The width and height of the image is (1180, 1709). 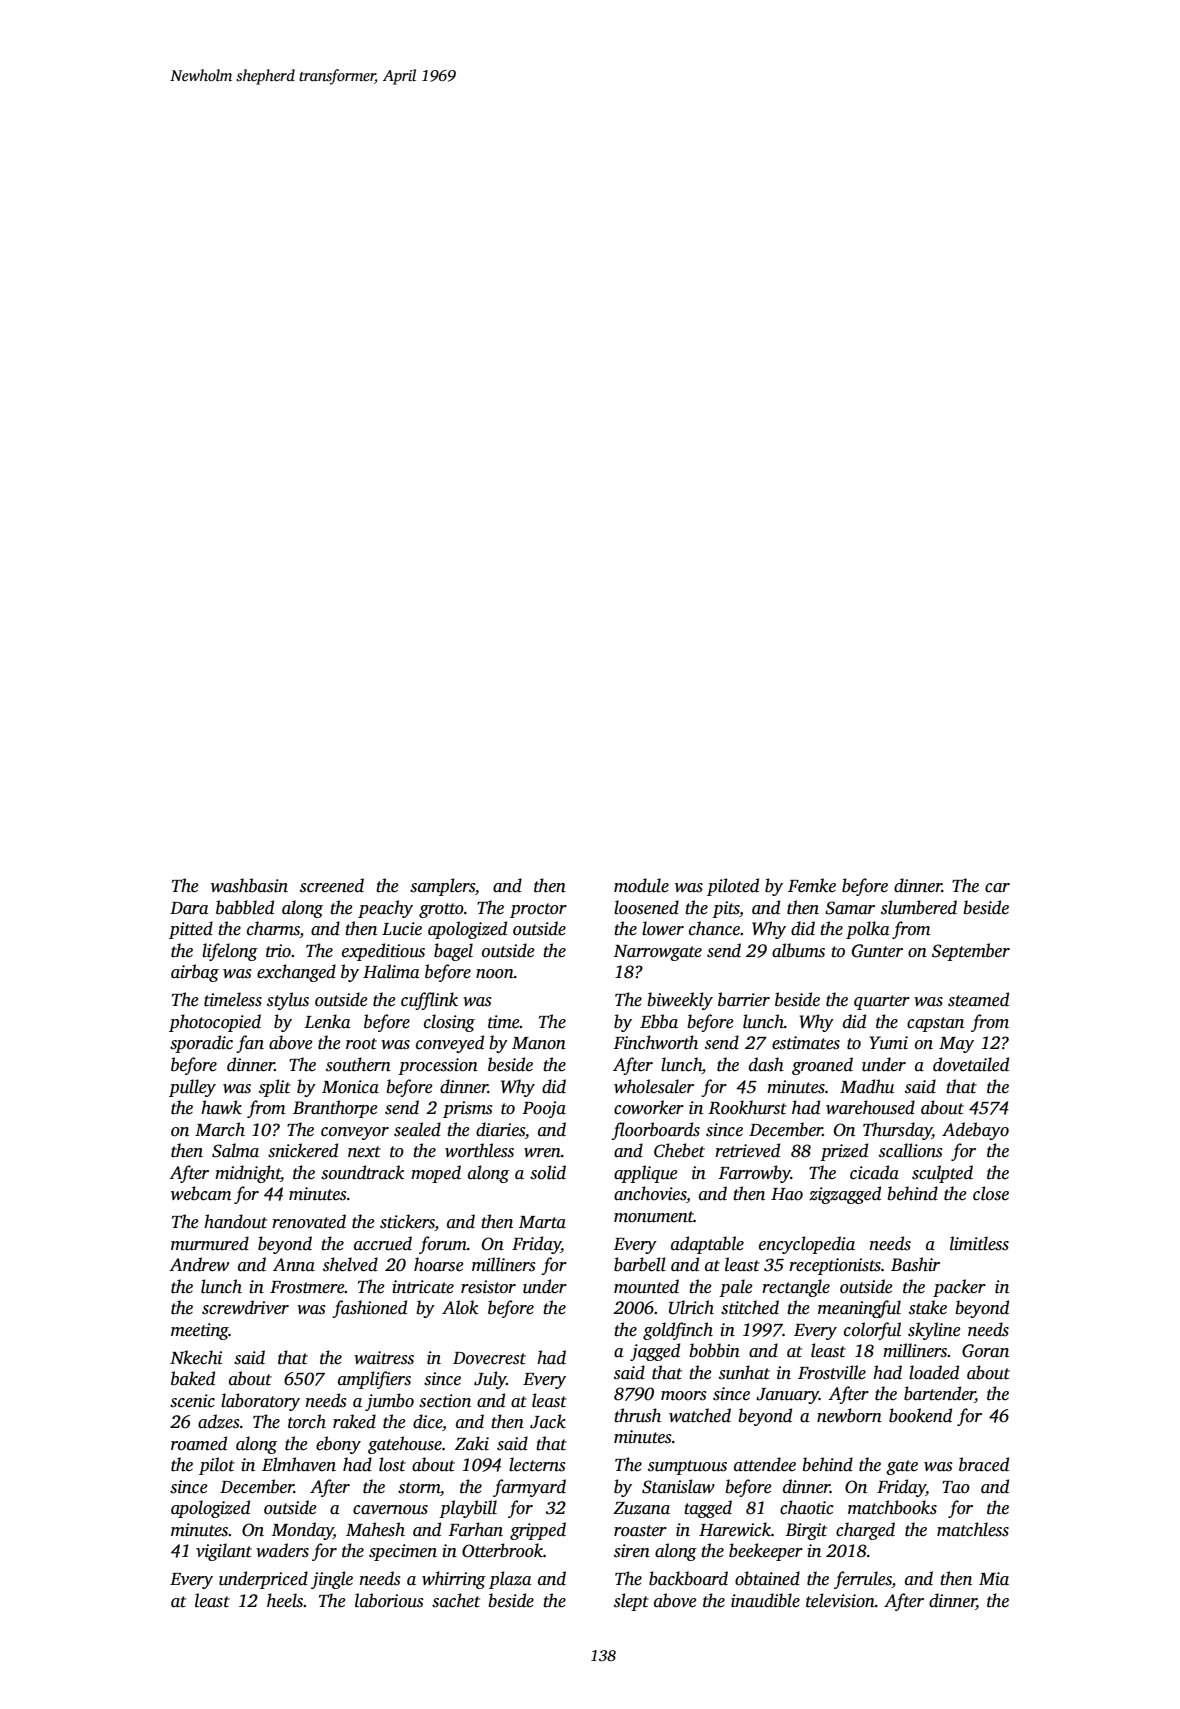 What do you see at coordinates (542, 1222) in the image?
I see `Marta` at bounding box center [542, 1222].
